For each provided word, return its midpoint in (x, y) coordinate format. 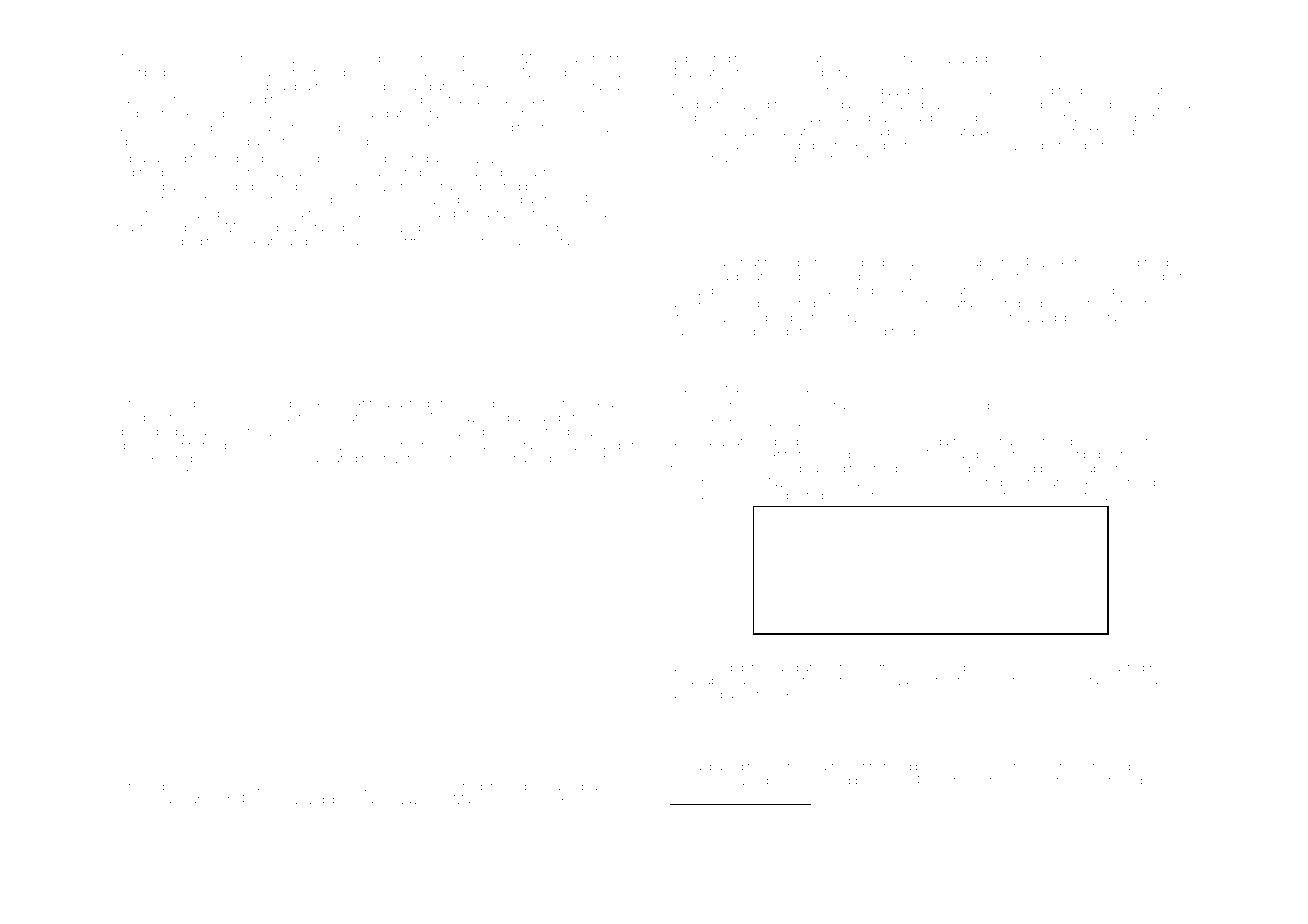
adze (130, 127)
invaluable (699, 680)
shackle (536, 99)
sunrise (1028, 781)
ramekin (366, 489)
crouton (1035, 59)
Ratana (702, 815)
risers (265, 800)
